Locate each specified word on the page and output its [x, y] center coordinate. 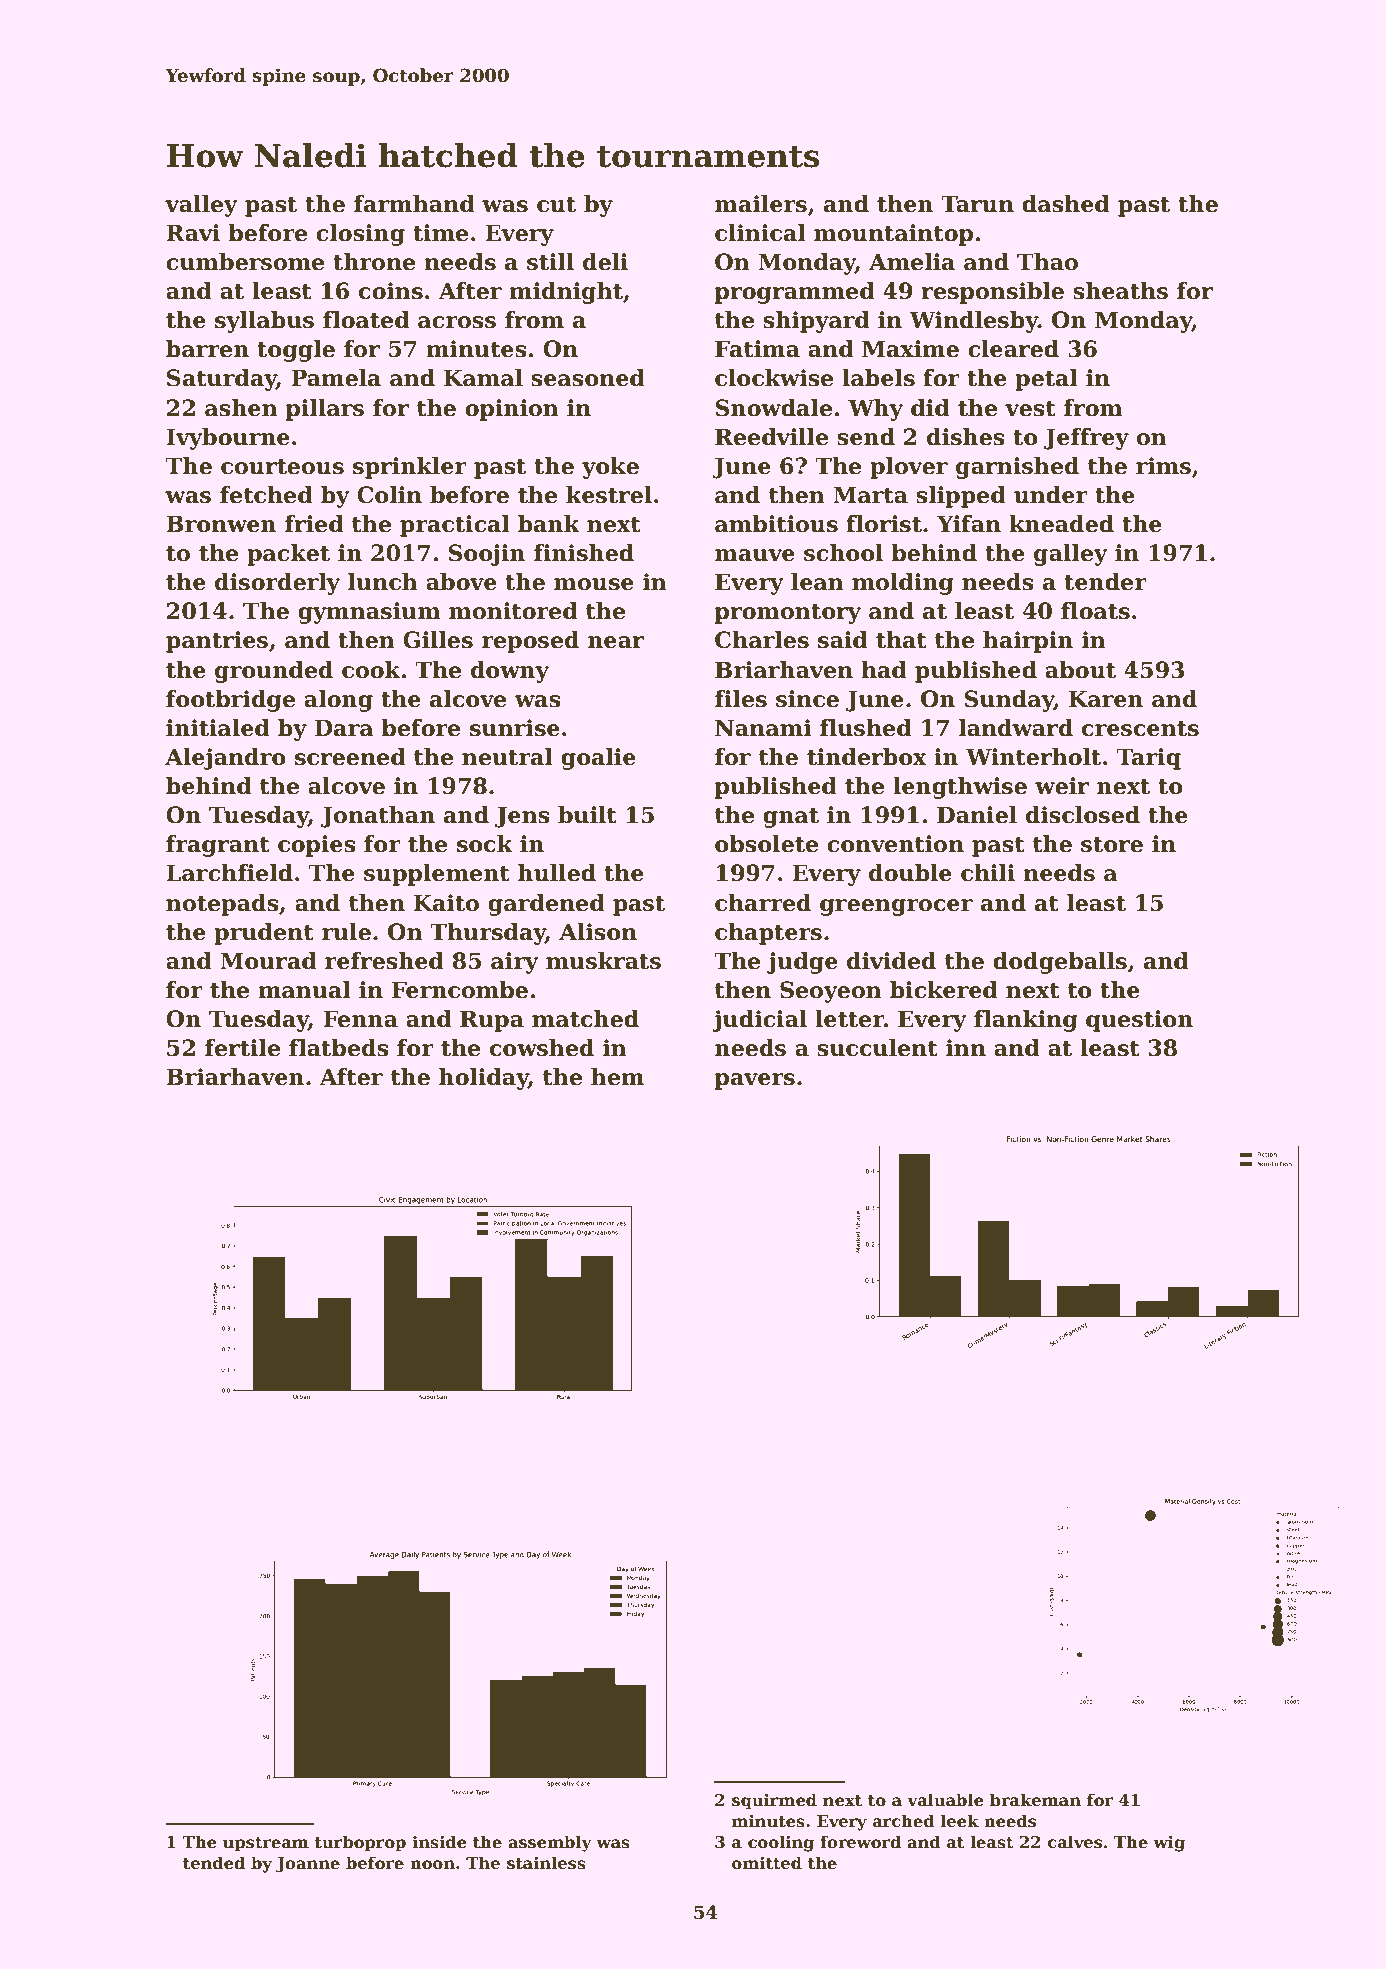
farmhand [414, 204]
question [1139, 1021]
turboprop [360, 1843]
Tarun [977, 204]
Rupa [492, 1021]
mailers [761, 204]
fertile [242, 1048]
